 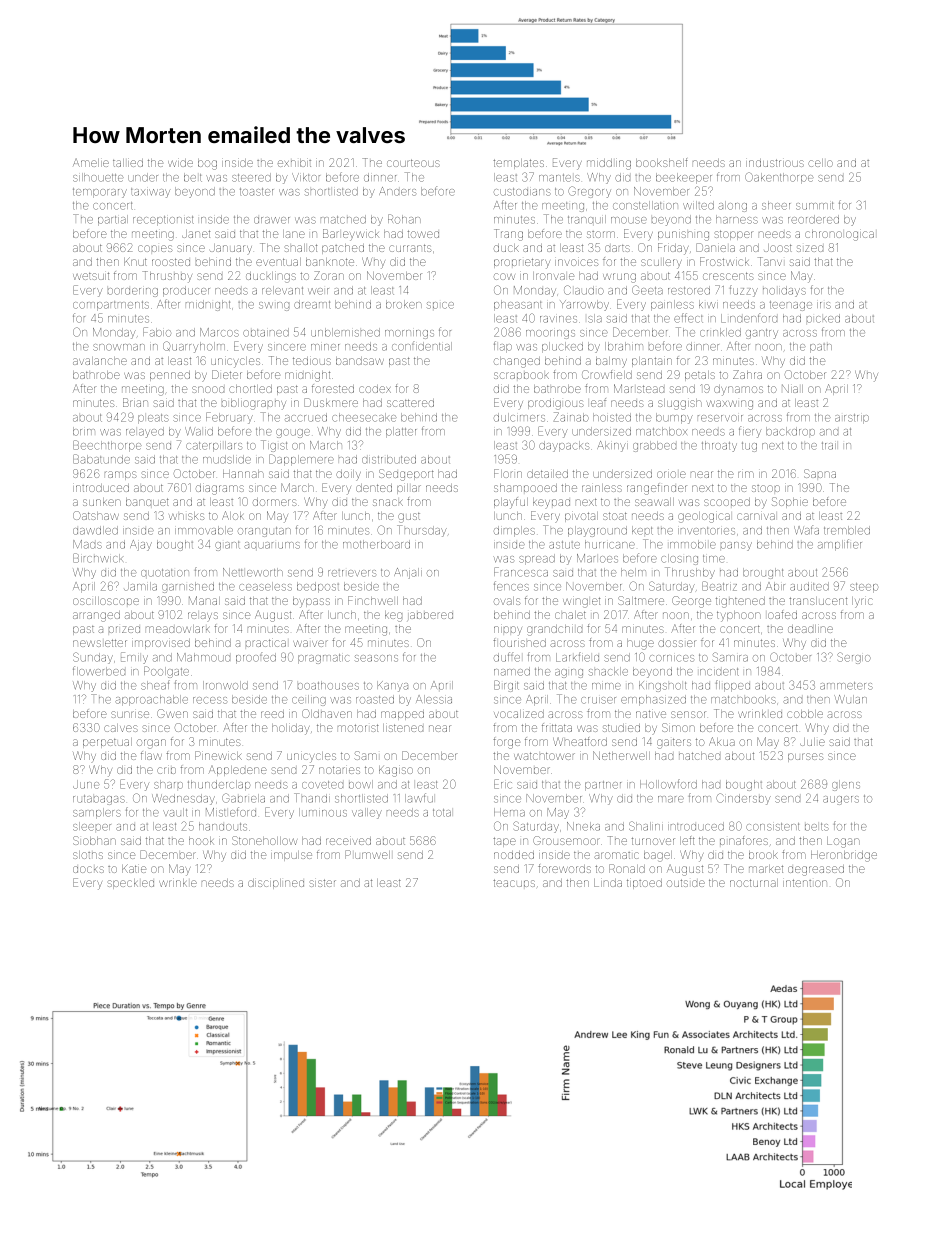 I want to click on teenage, so click(x=791, y=306).
